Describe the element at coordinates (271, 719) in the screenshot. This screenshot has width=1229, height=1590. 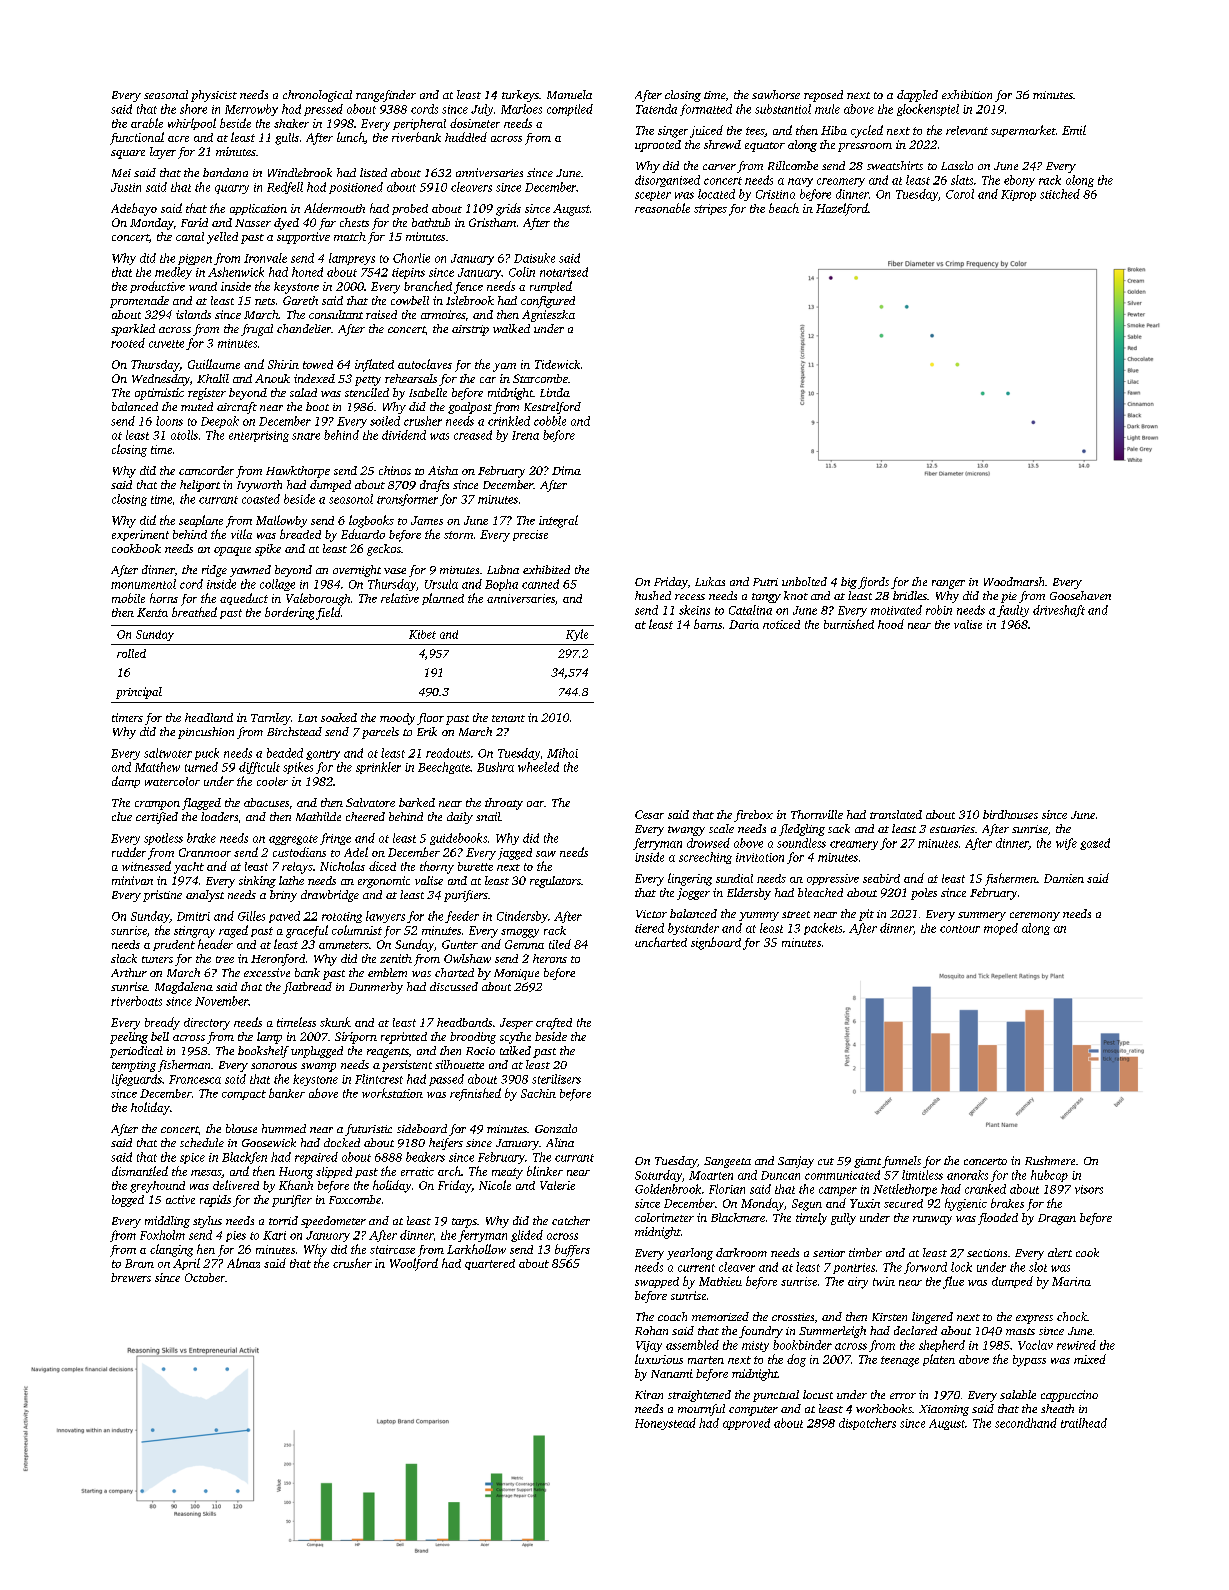
I see `Tarnley` at that location.
